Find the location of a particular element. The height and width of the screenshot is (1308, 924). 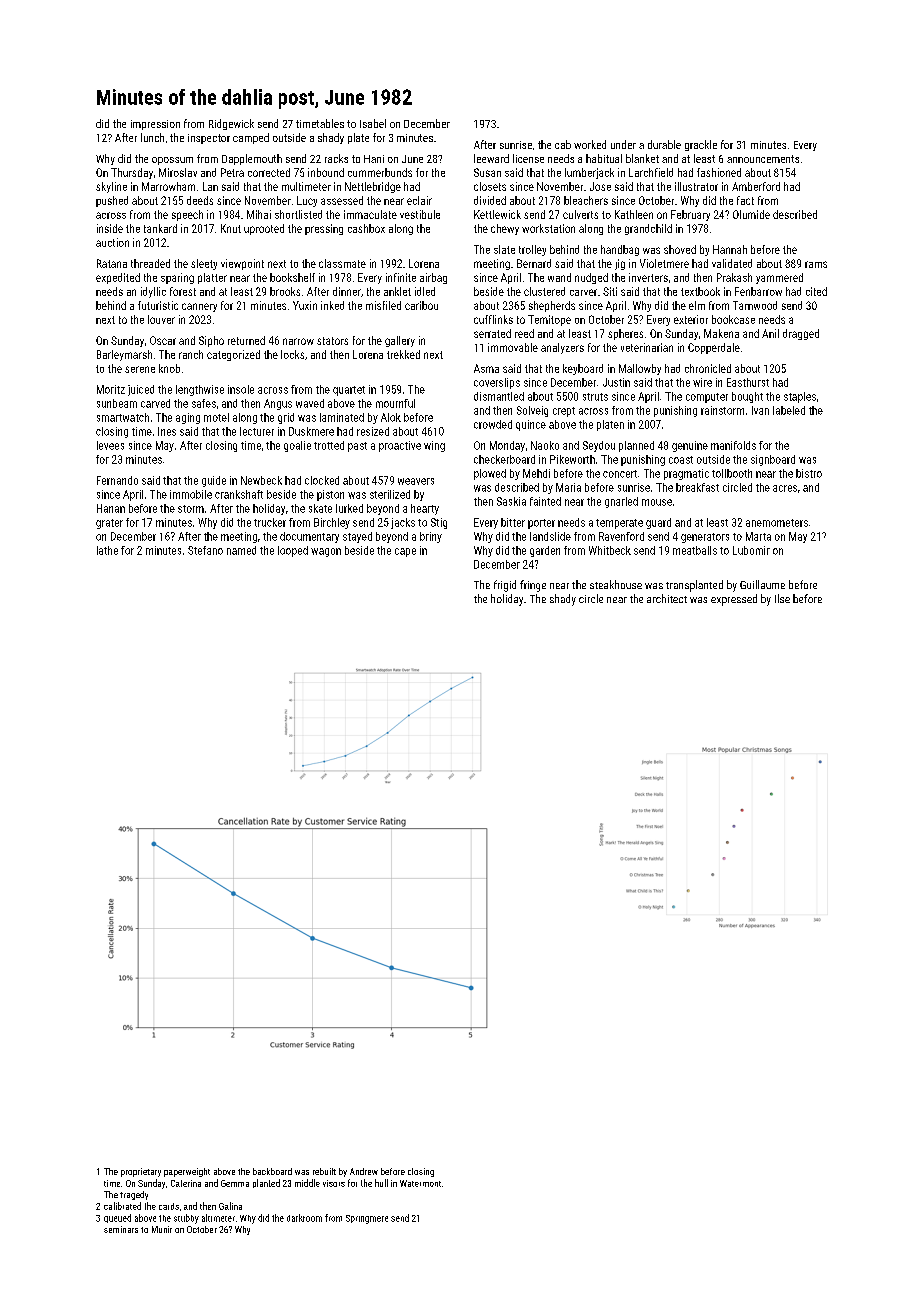

garden is located at coordinates (545, 551).
